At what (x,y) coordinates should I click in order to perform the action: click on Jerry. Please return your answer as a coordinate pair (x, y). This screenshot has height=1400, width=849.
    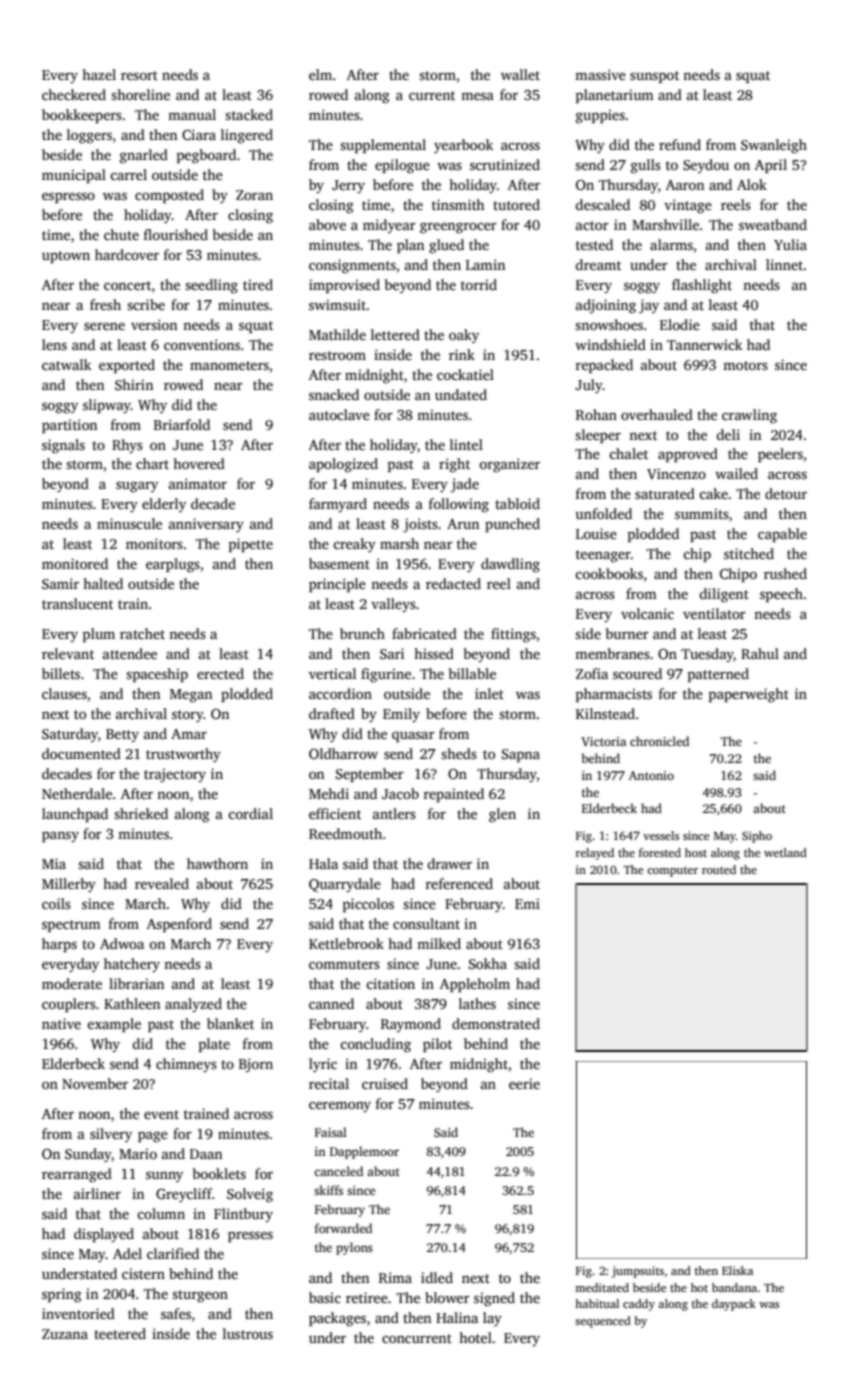
    Looking at the image, I should click on (348, 186).
